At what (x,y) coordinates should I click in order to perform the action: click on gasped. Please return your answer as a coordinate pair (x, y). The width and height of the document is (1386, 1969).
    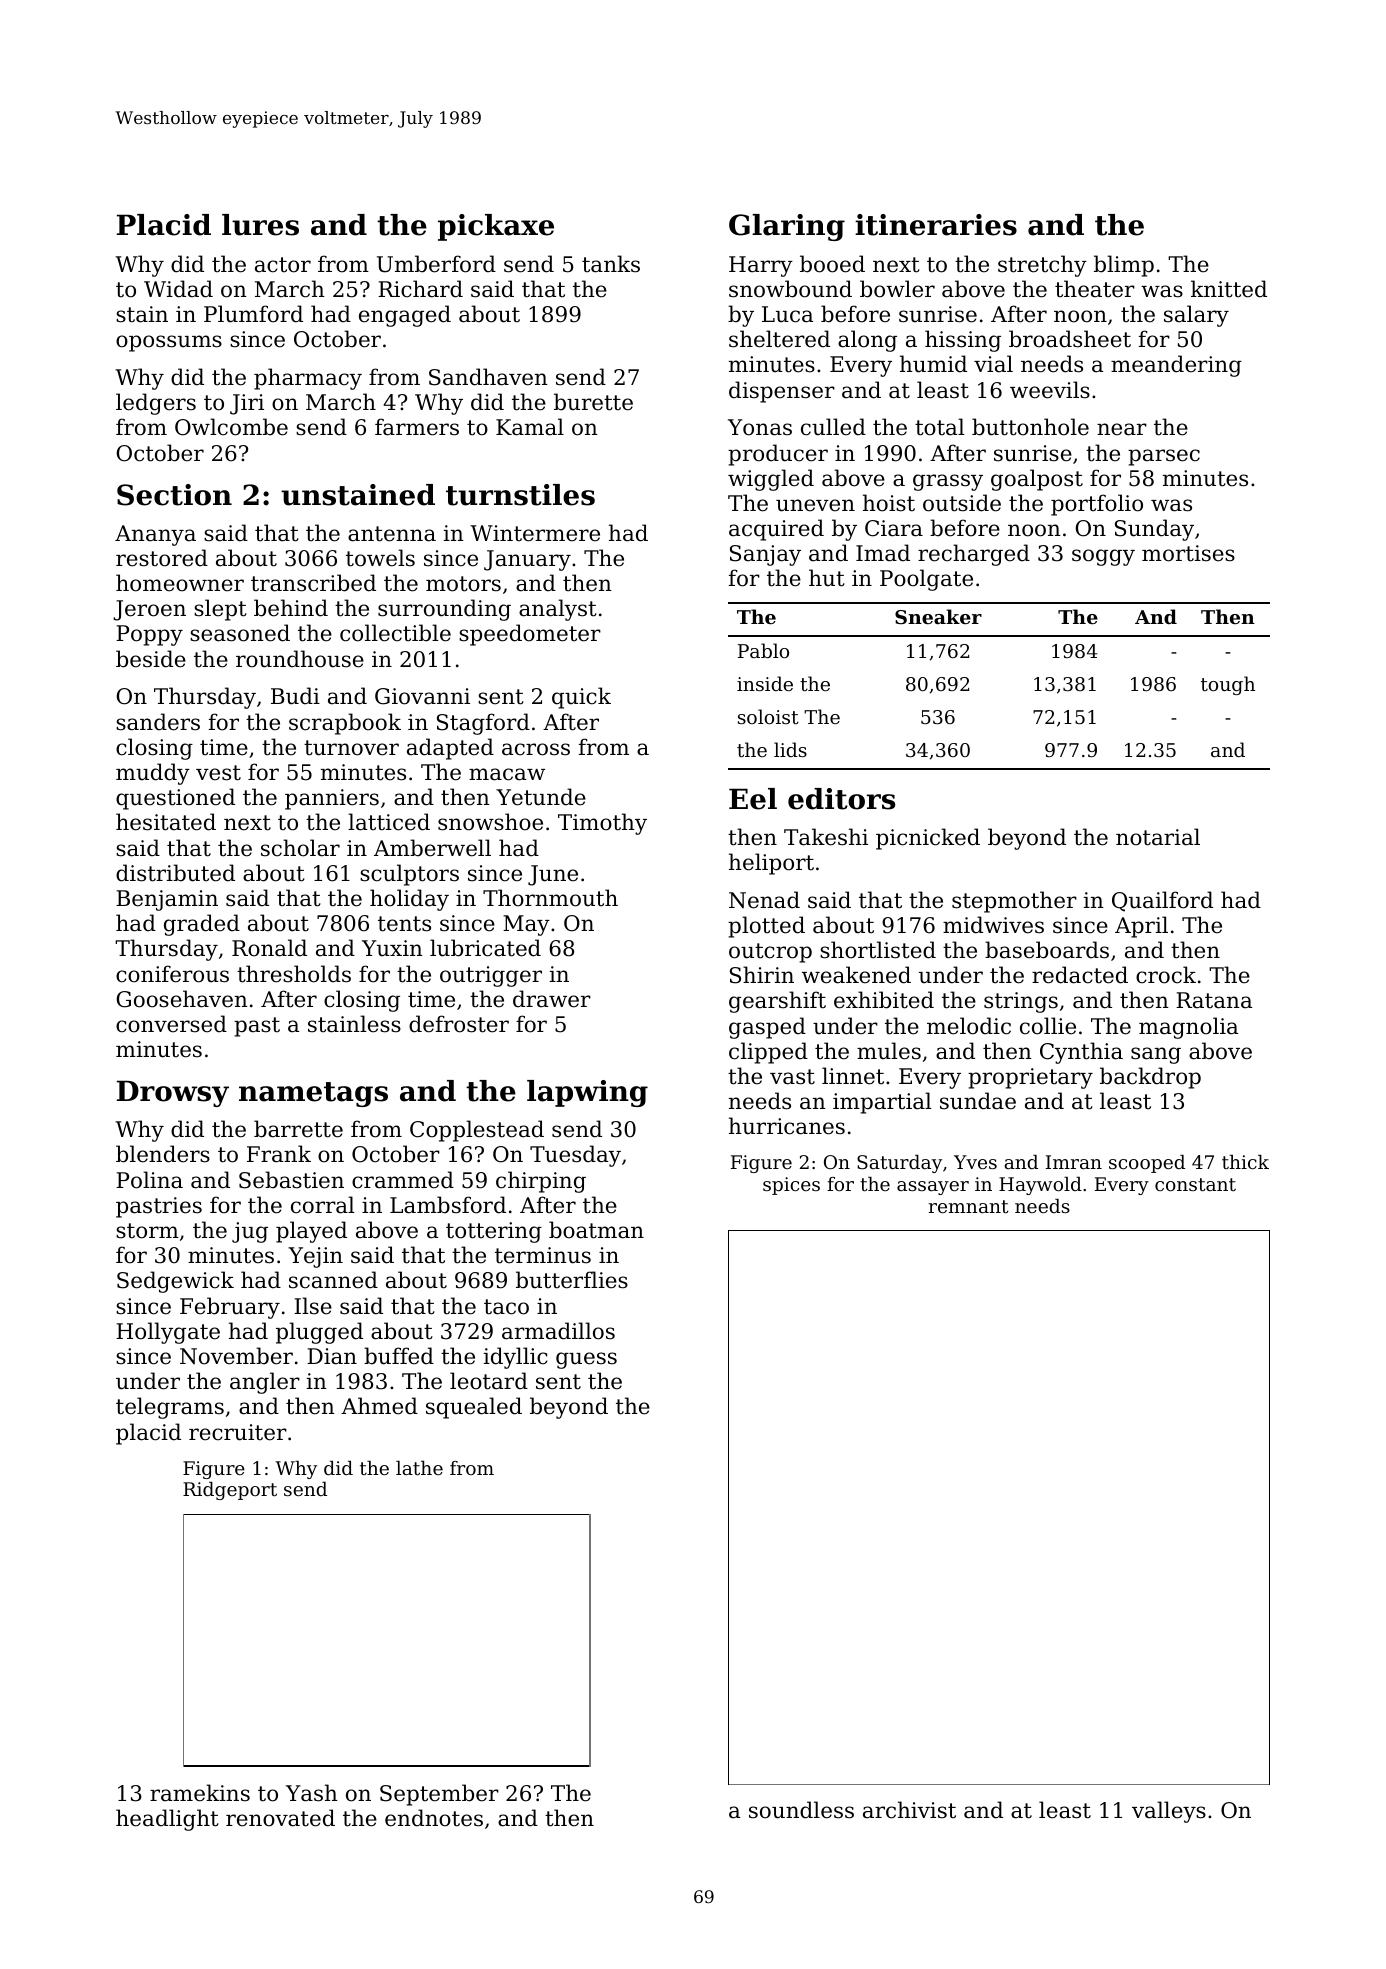
    Looking at the image, I should click on (767, 1028).
